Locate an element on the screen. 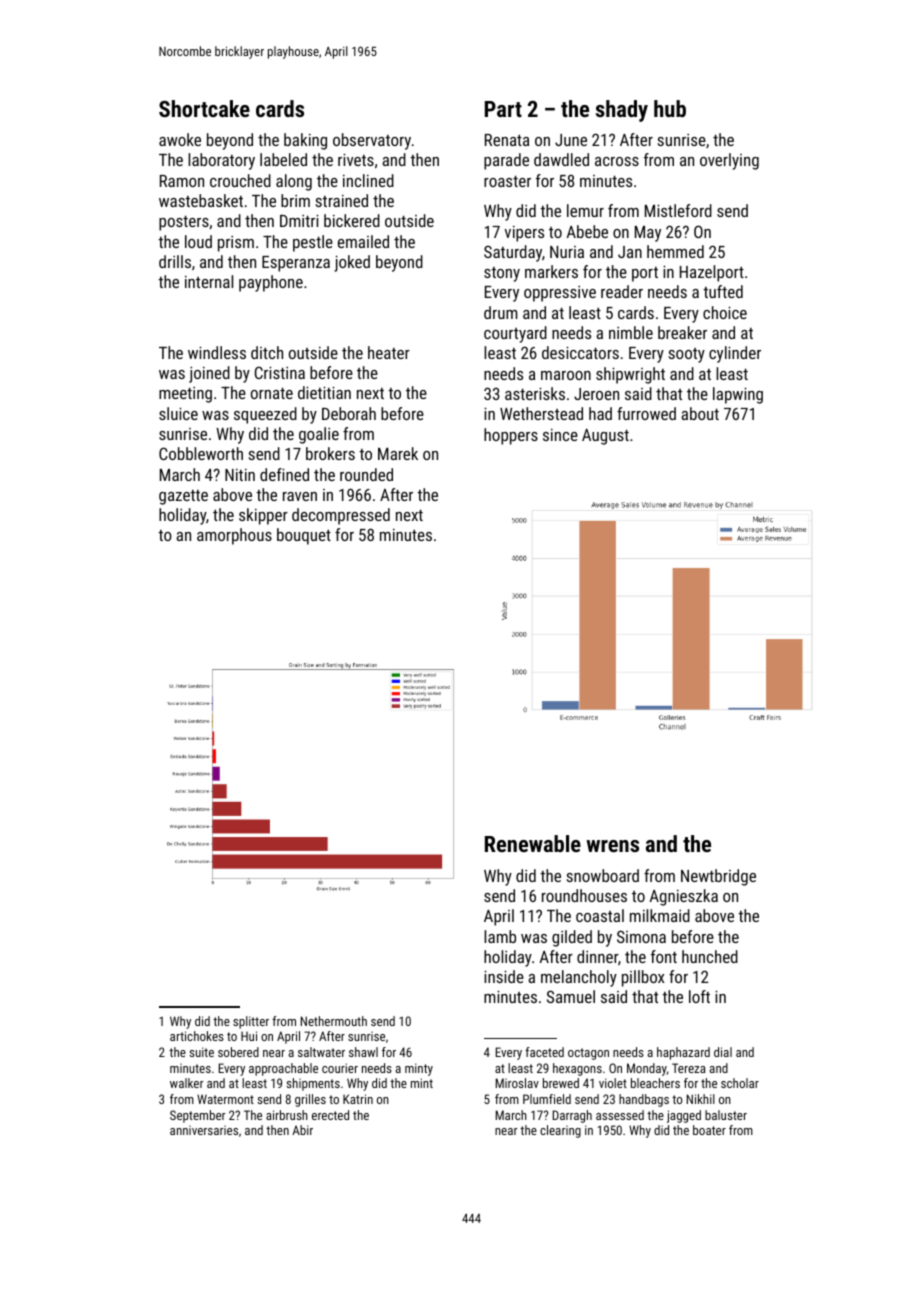  hub is located at coordinates (670, 108).
